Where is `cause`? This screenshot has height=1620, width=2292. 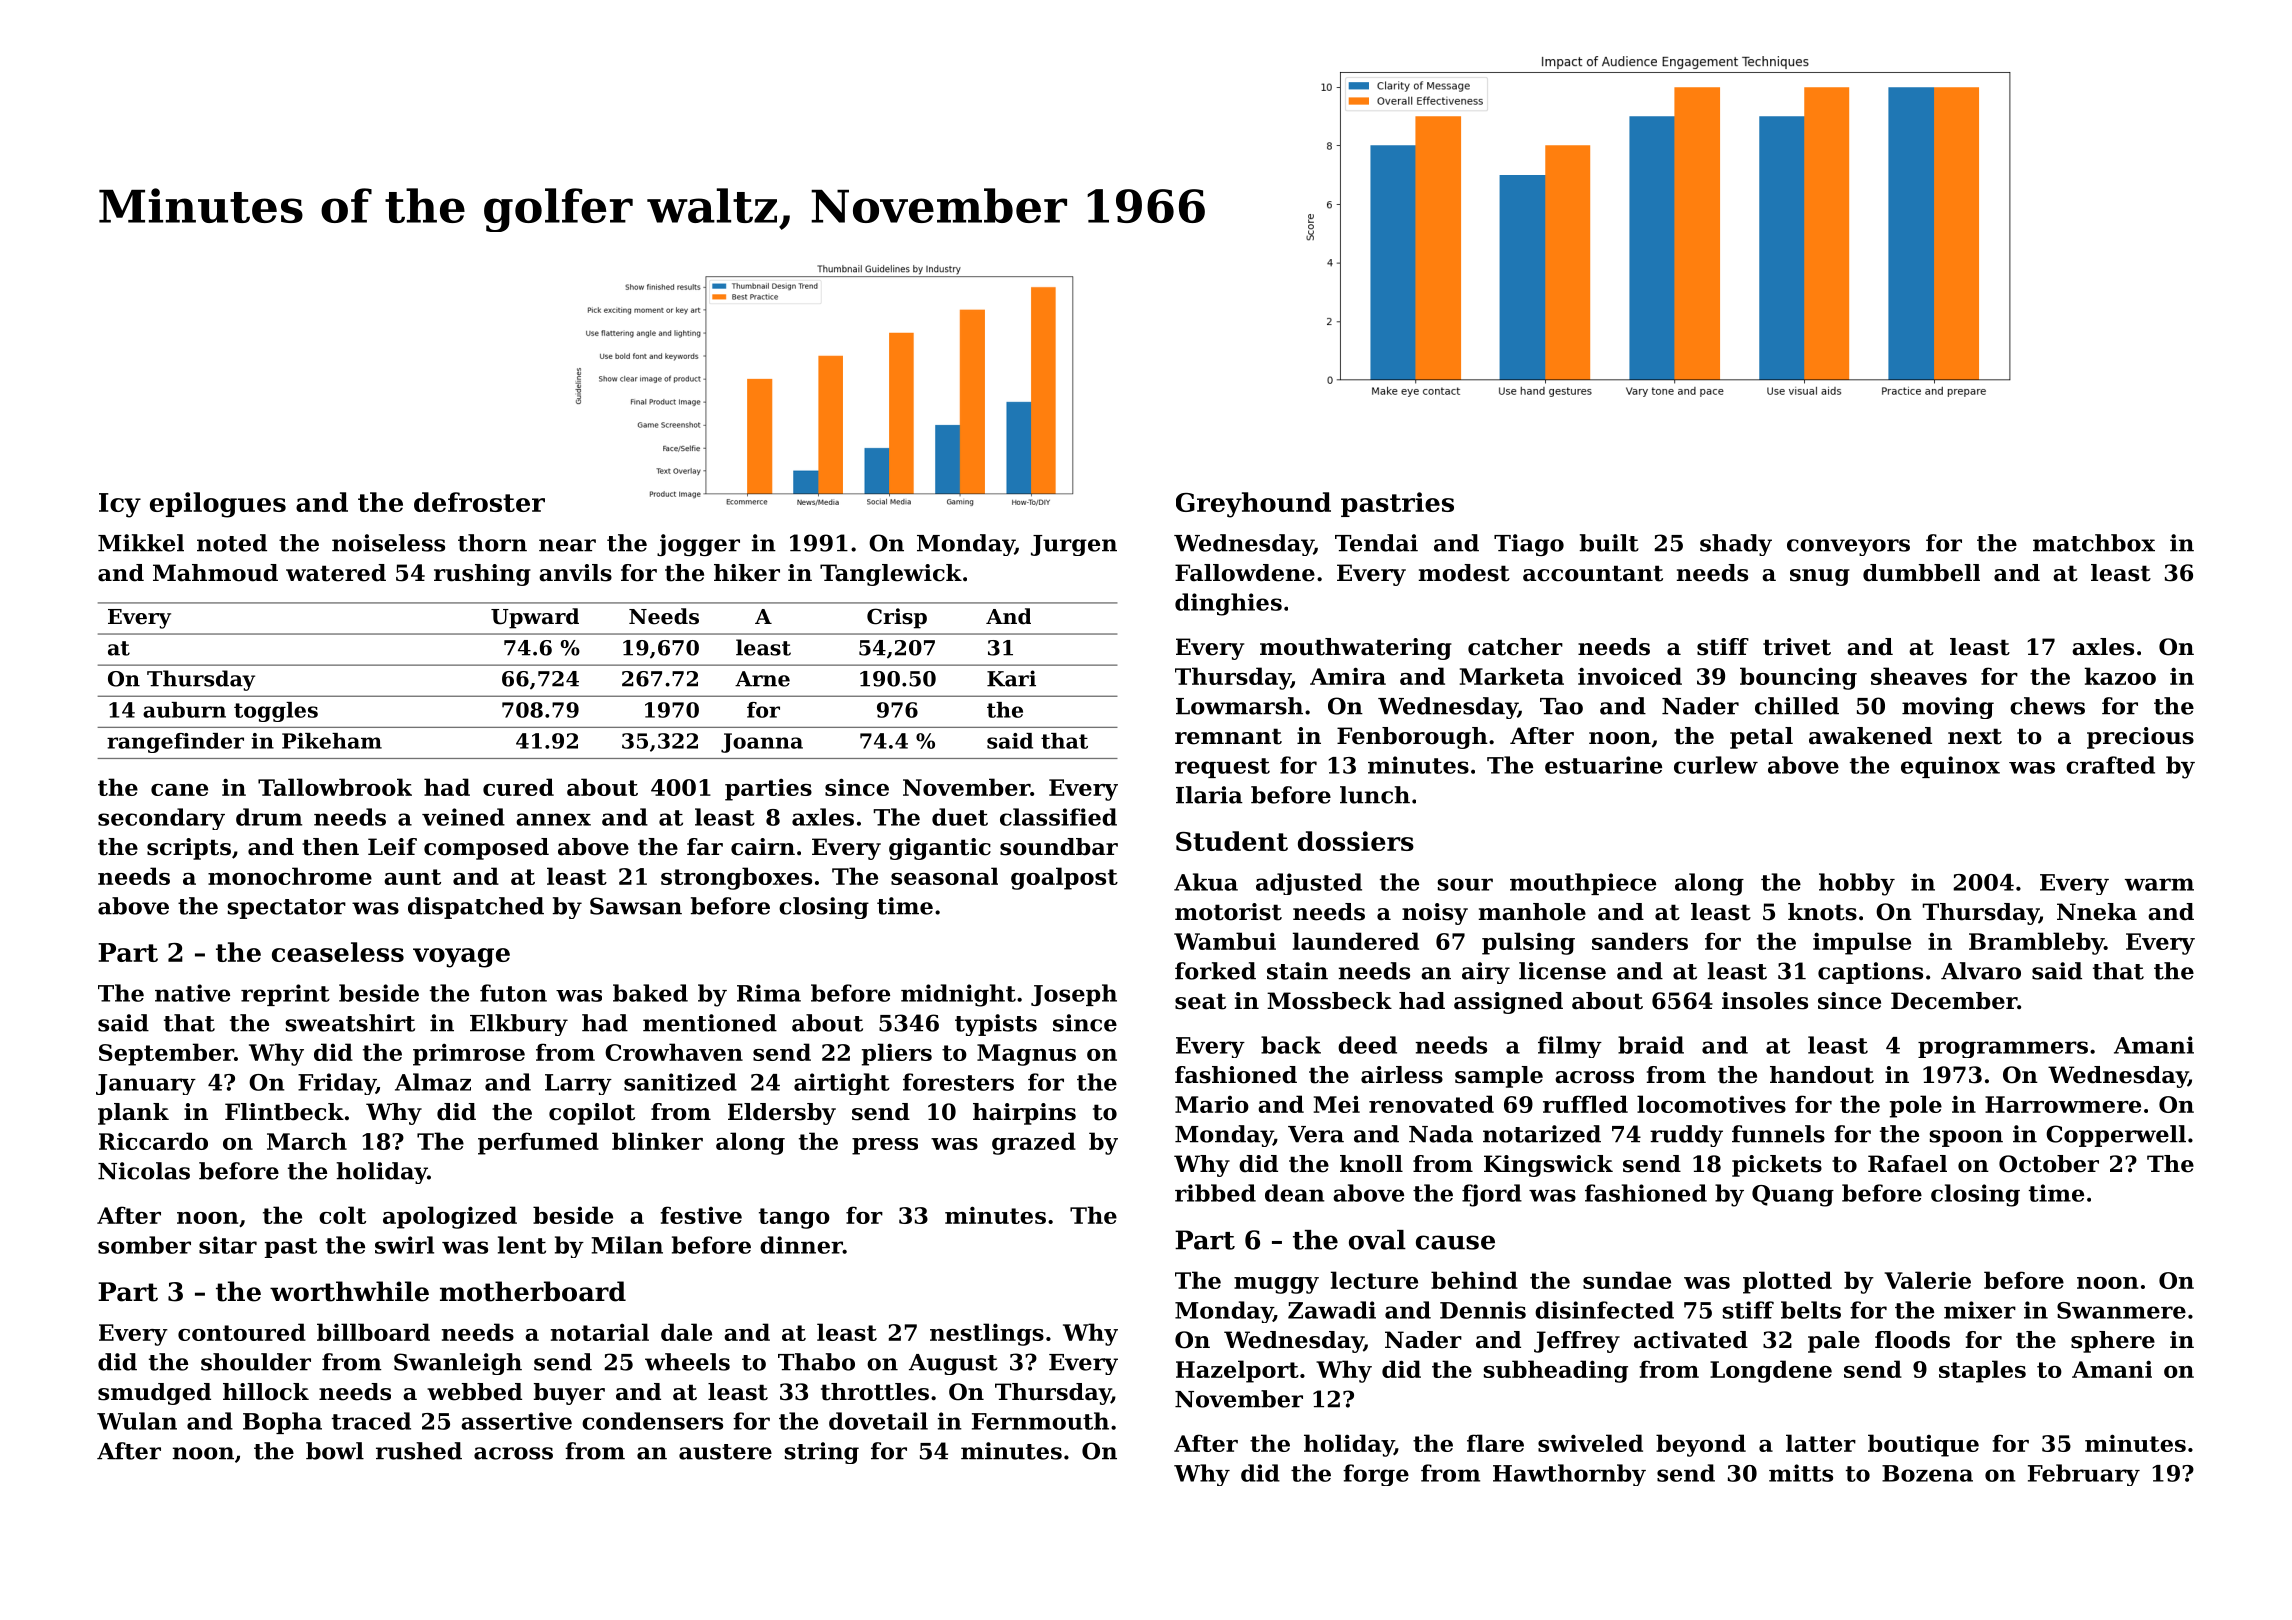 cause is located at coordinates (1455, 1242).
